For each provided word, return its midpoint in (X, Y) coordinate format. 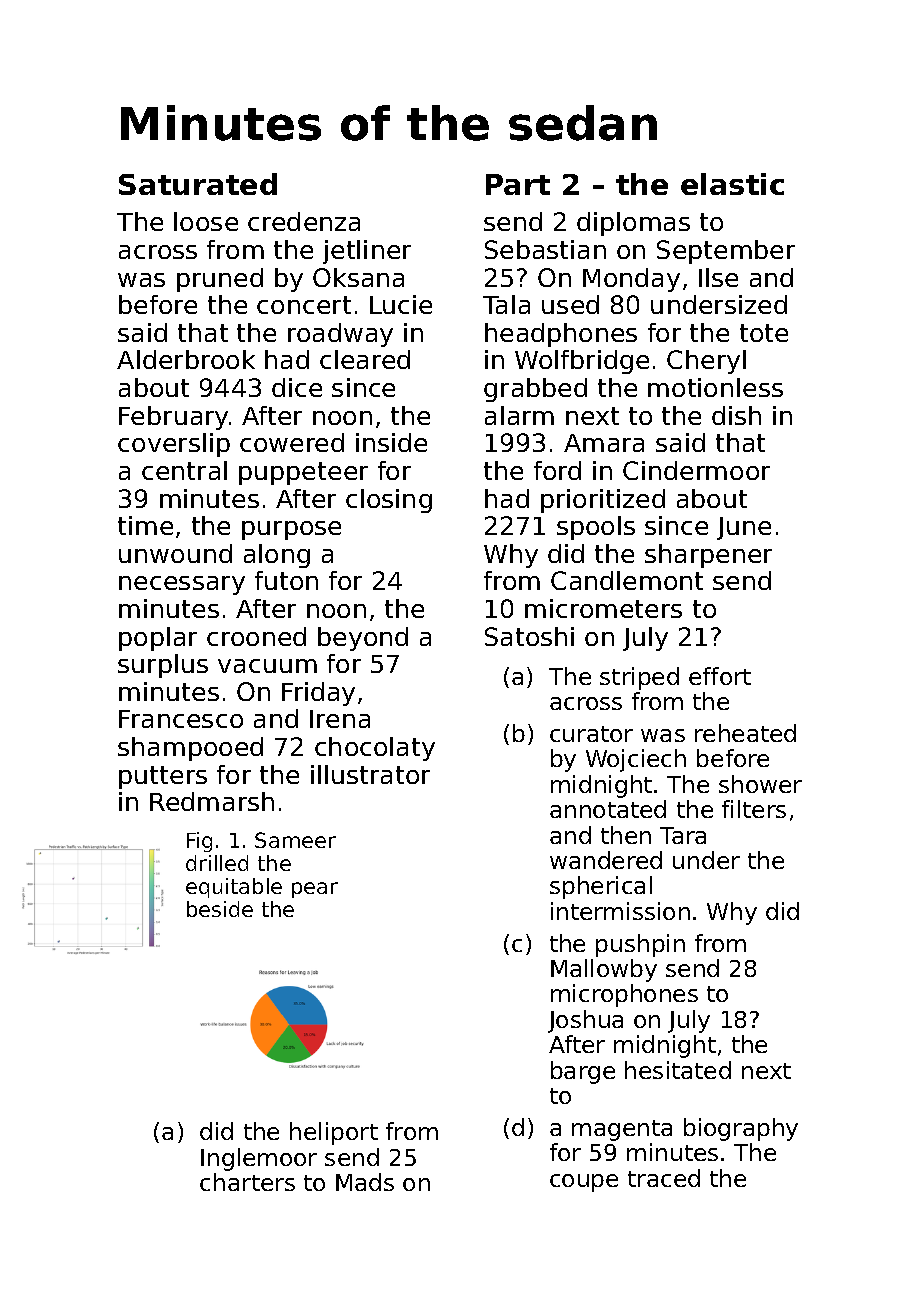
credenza (304, 221)
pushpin (640, 945)
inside (391, 442)
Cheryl (706, 362)
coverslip (174, 445)
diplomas (633, 224)
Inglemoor (259, 1159)
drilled (217, 863)
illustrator (370, 774)
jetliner (367, 252)
